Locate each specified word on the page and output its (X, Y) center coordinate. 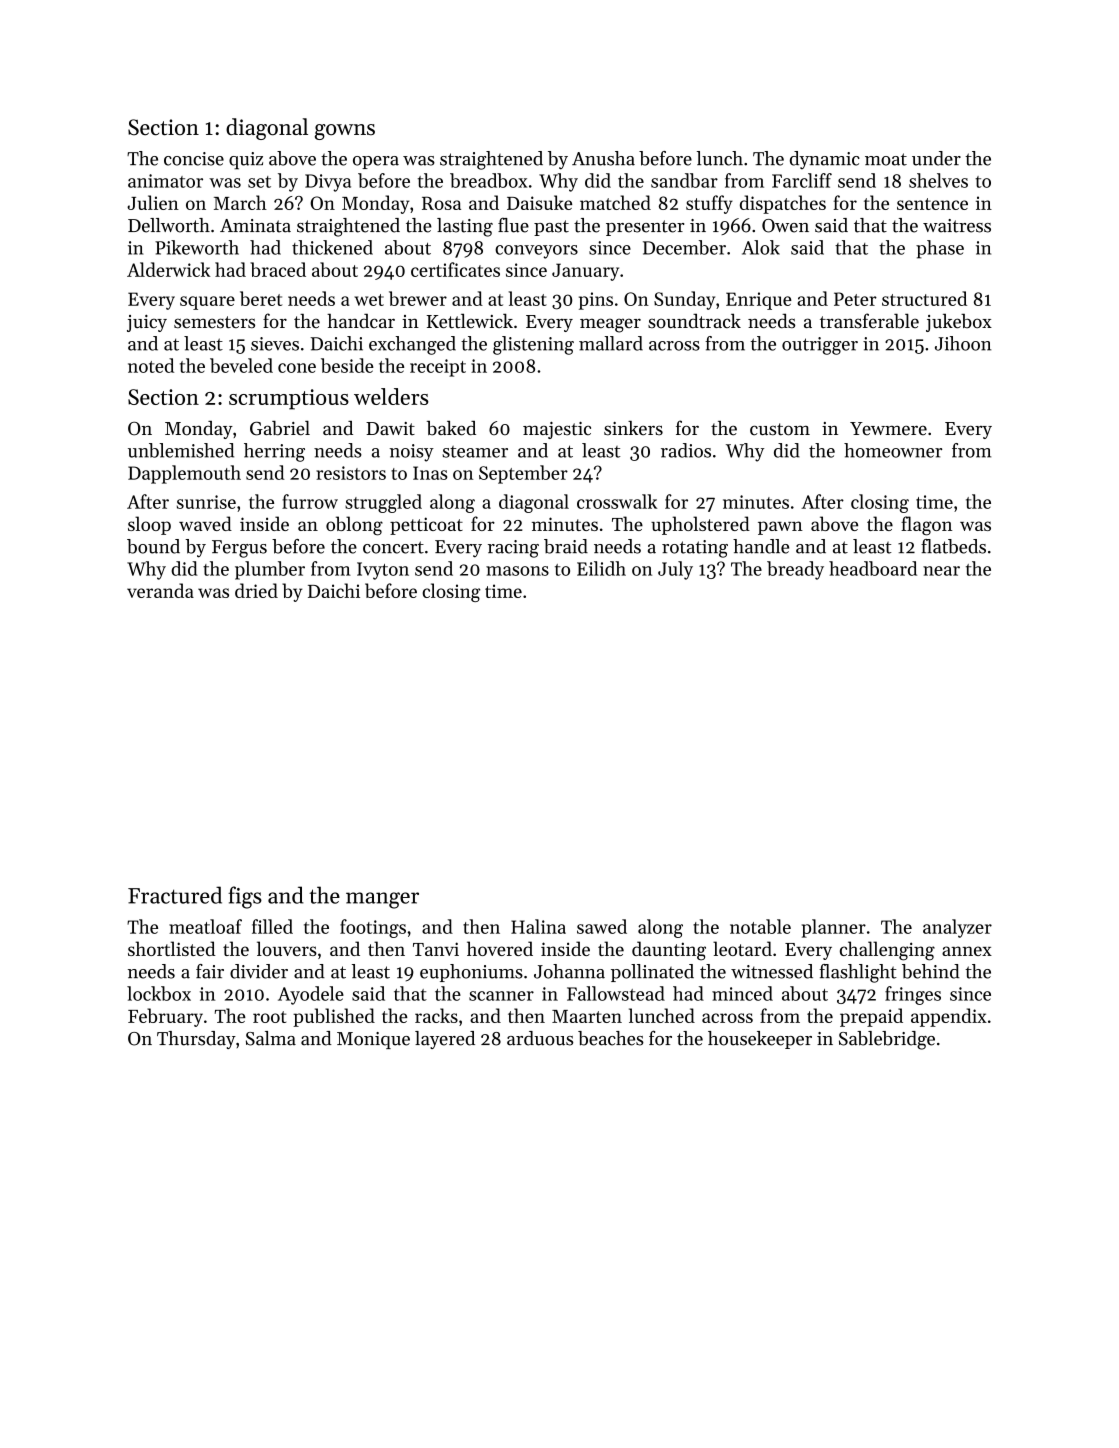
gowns (345, 132)
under (936, 158)
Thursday (196, 1040)
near (941, 571)
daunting (669, 951)
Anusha (603, 158)
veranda (160, 590)
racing (513, 549)
